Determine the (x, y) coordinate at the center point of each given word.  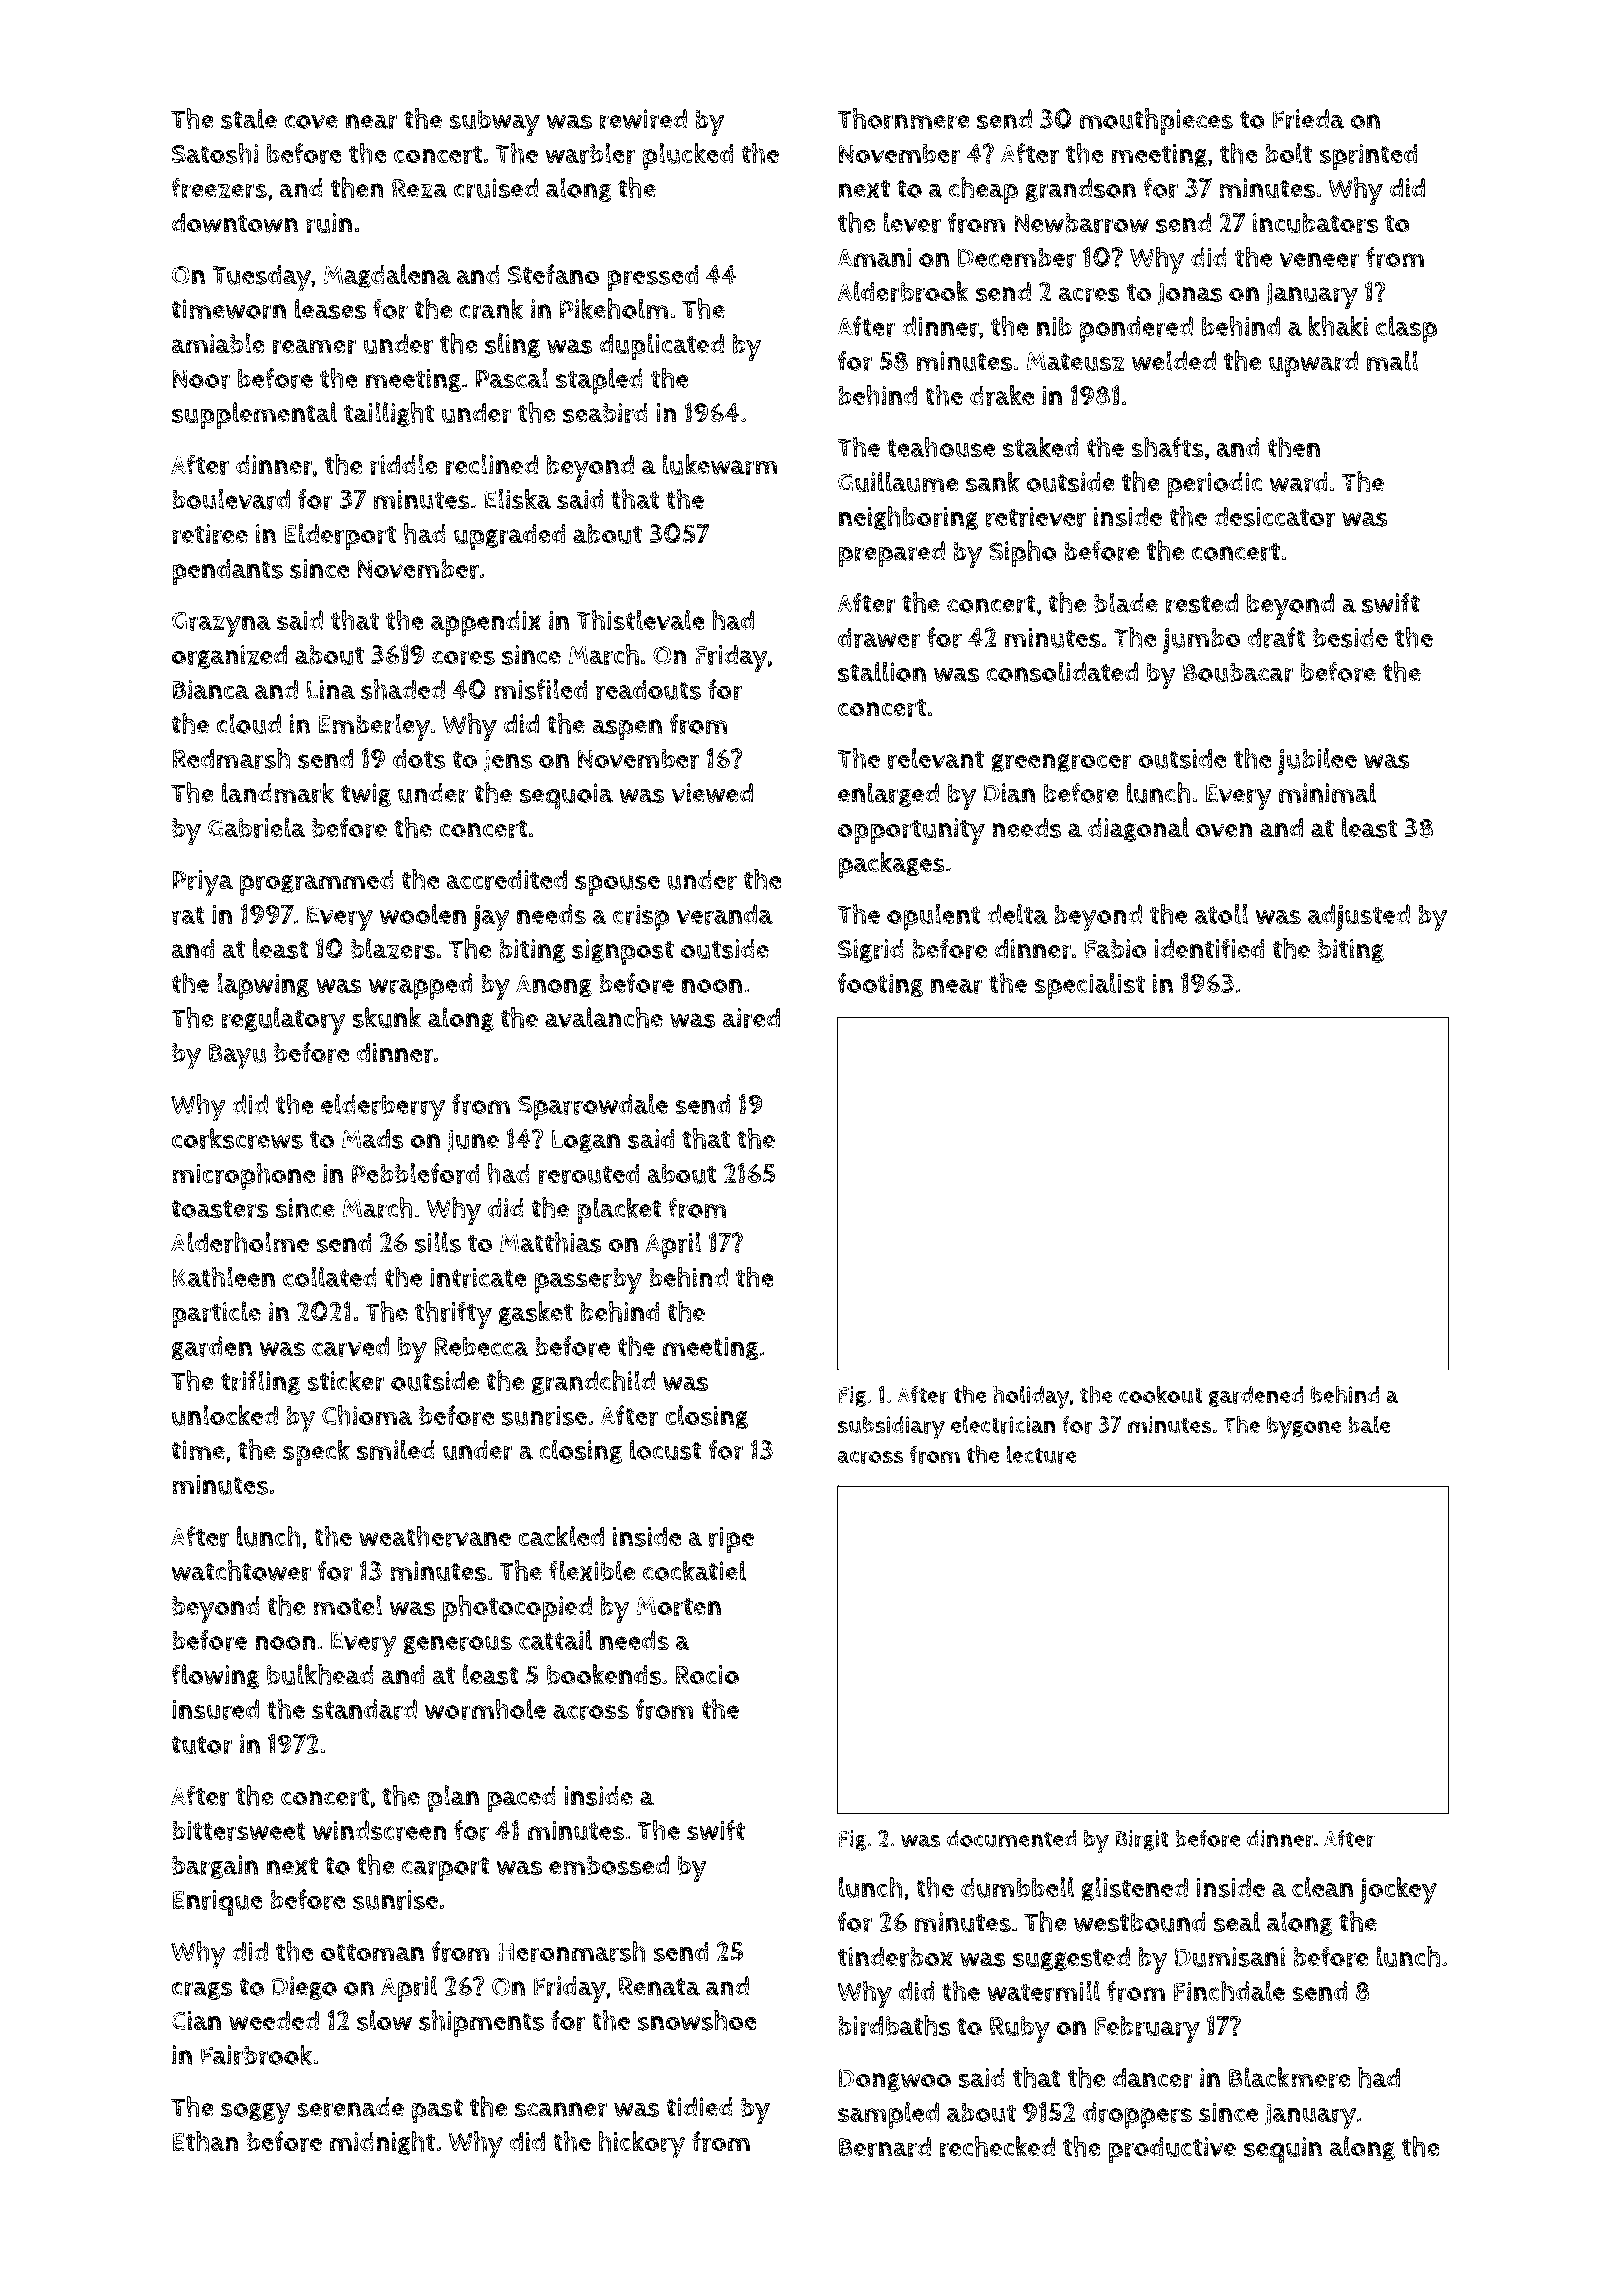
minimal (1327, 792)
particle (216, 1314)
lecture (1041, 1454)
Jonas (1190, 294)
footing (880, 985)
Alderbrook (903, 291)
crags (202, 1990)
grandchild (593, 1382)
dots (419, 758)
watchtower (241, 1571)
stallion (882, 671)
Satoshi (215, 153)
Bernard (885, 2147)
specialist (1089, 986)
